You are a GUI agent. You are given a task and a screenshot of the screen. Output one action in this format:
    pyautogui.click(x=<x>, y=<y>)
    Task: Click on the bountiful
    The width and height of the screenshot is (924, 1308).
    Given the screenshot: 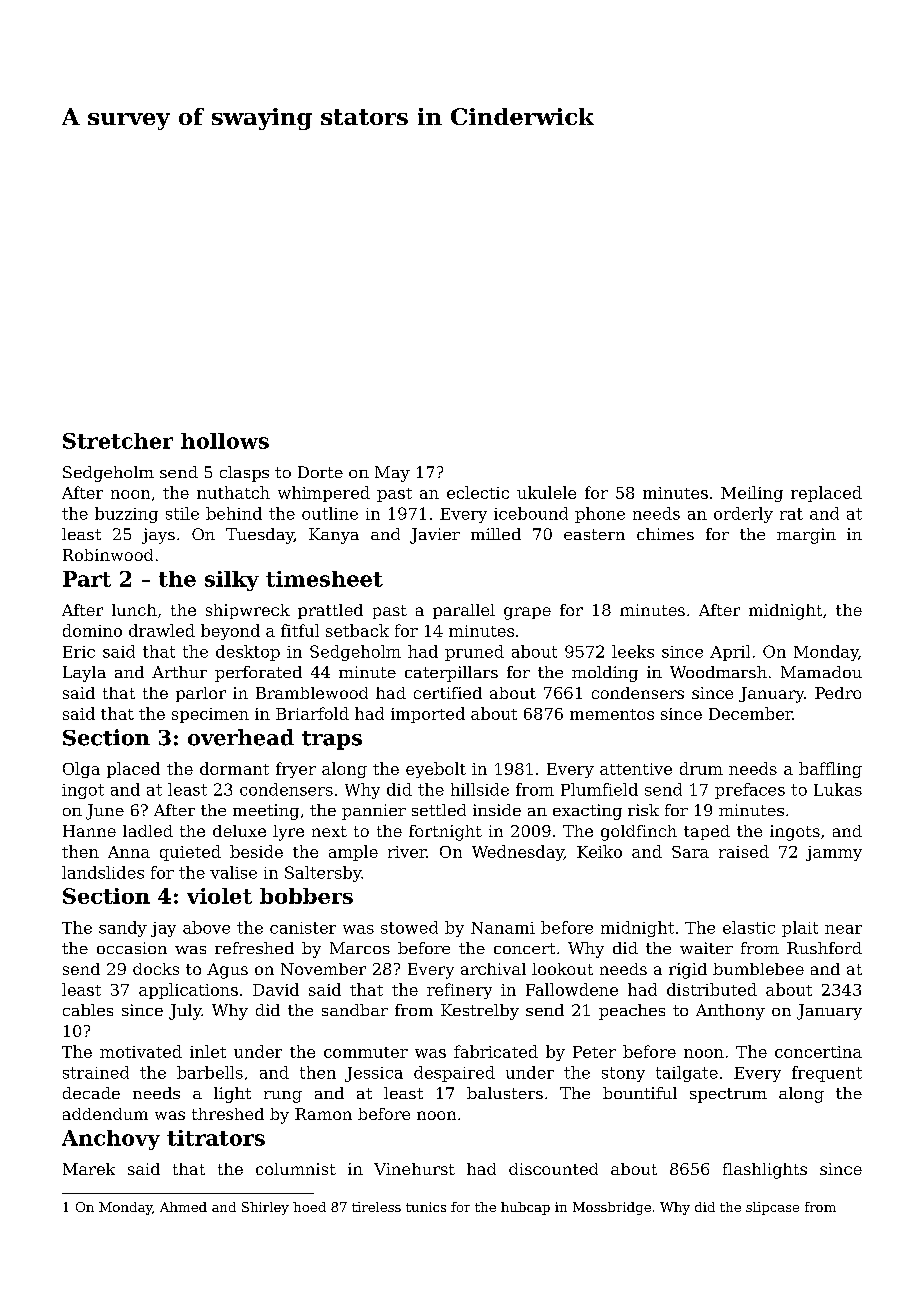 What is the action you would take?
    pyautogui.click(x=640, y=1093)
